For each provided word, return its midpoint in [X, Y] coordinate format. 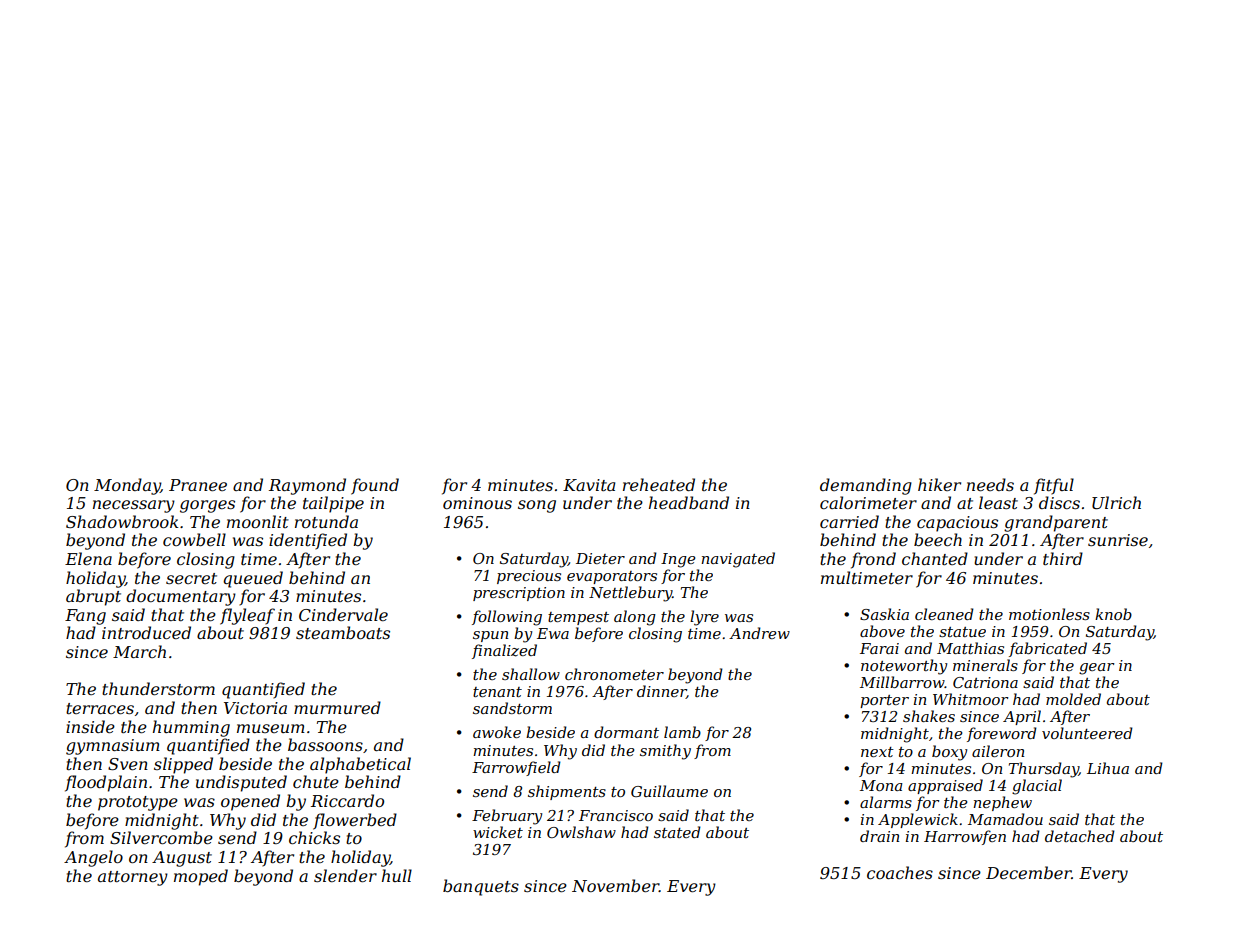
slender [345, 875]
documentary [181, 597]
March [139, 651]
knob [1113, 614]
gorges [207, 506]
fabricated [1048, 649]
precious [529, 577]
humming [191, 728]
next [877, 752]
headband [689, 502]
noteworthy [904, 667]
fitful [1054, 486]
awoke [497, 732]
